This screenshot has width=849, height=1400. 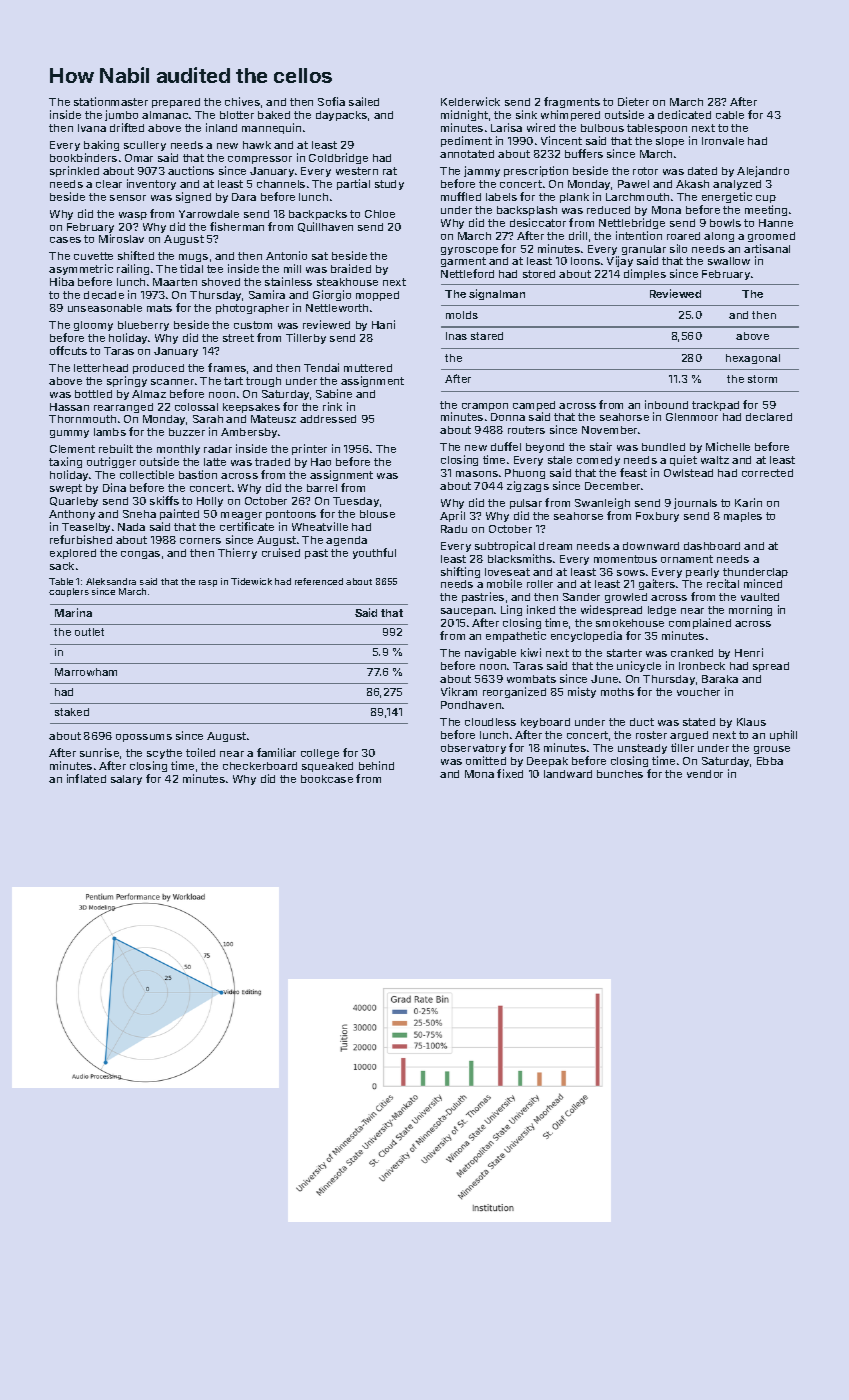 I want to click on trough, so click(x=263, y=382).
